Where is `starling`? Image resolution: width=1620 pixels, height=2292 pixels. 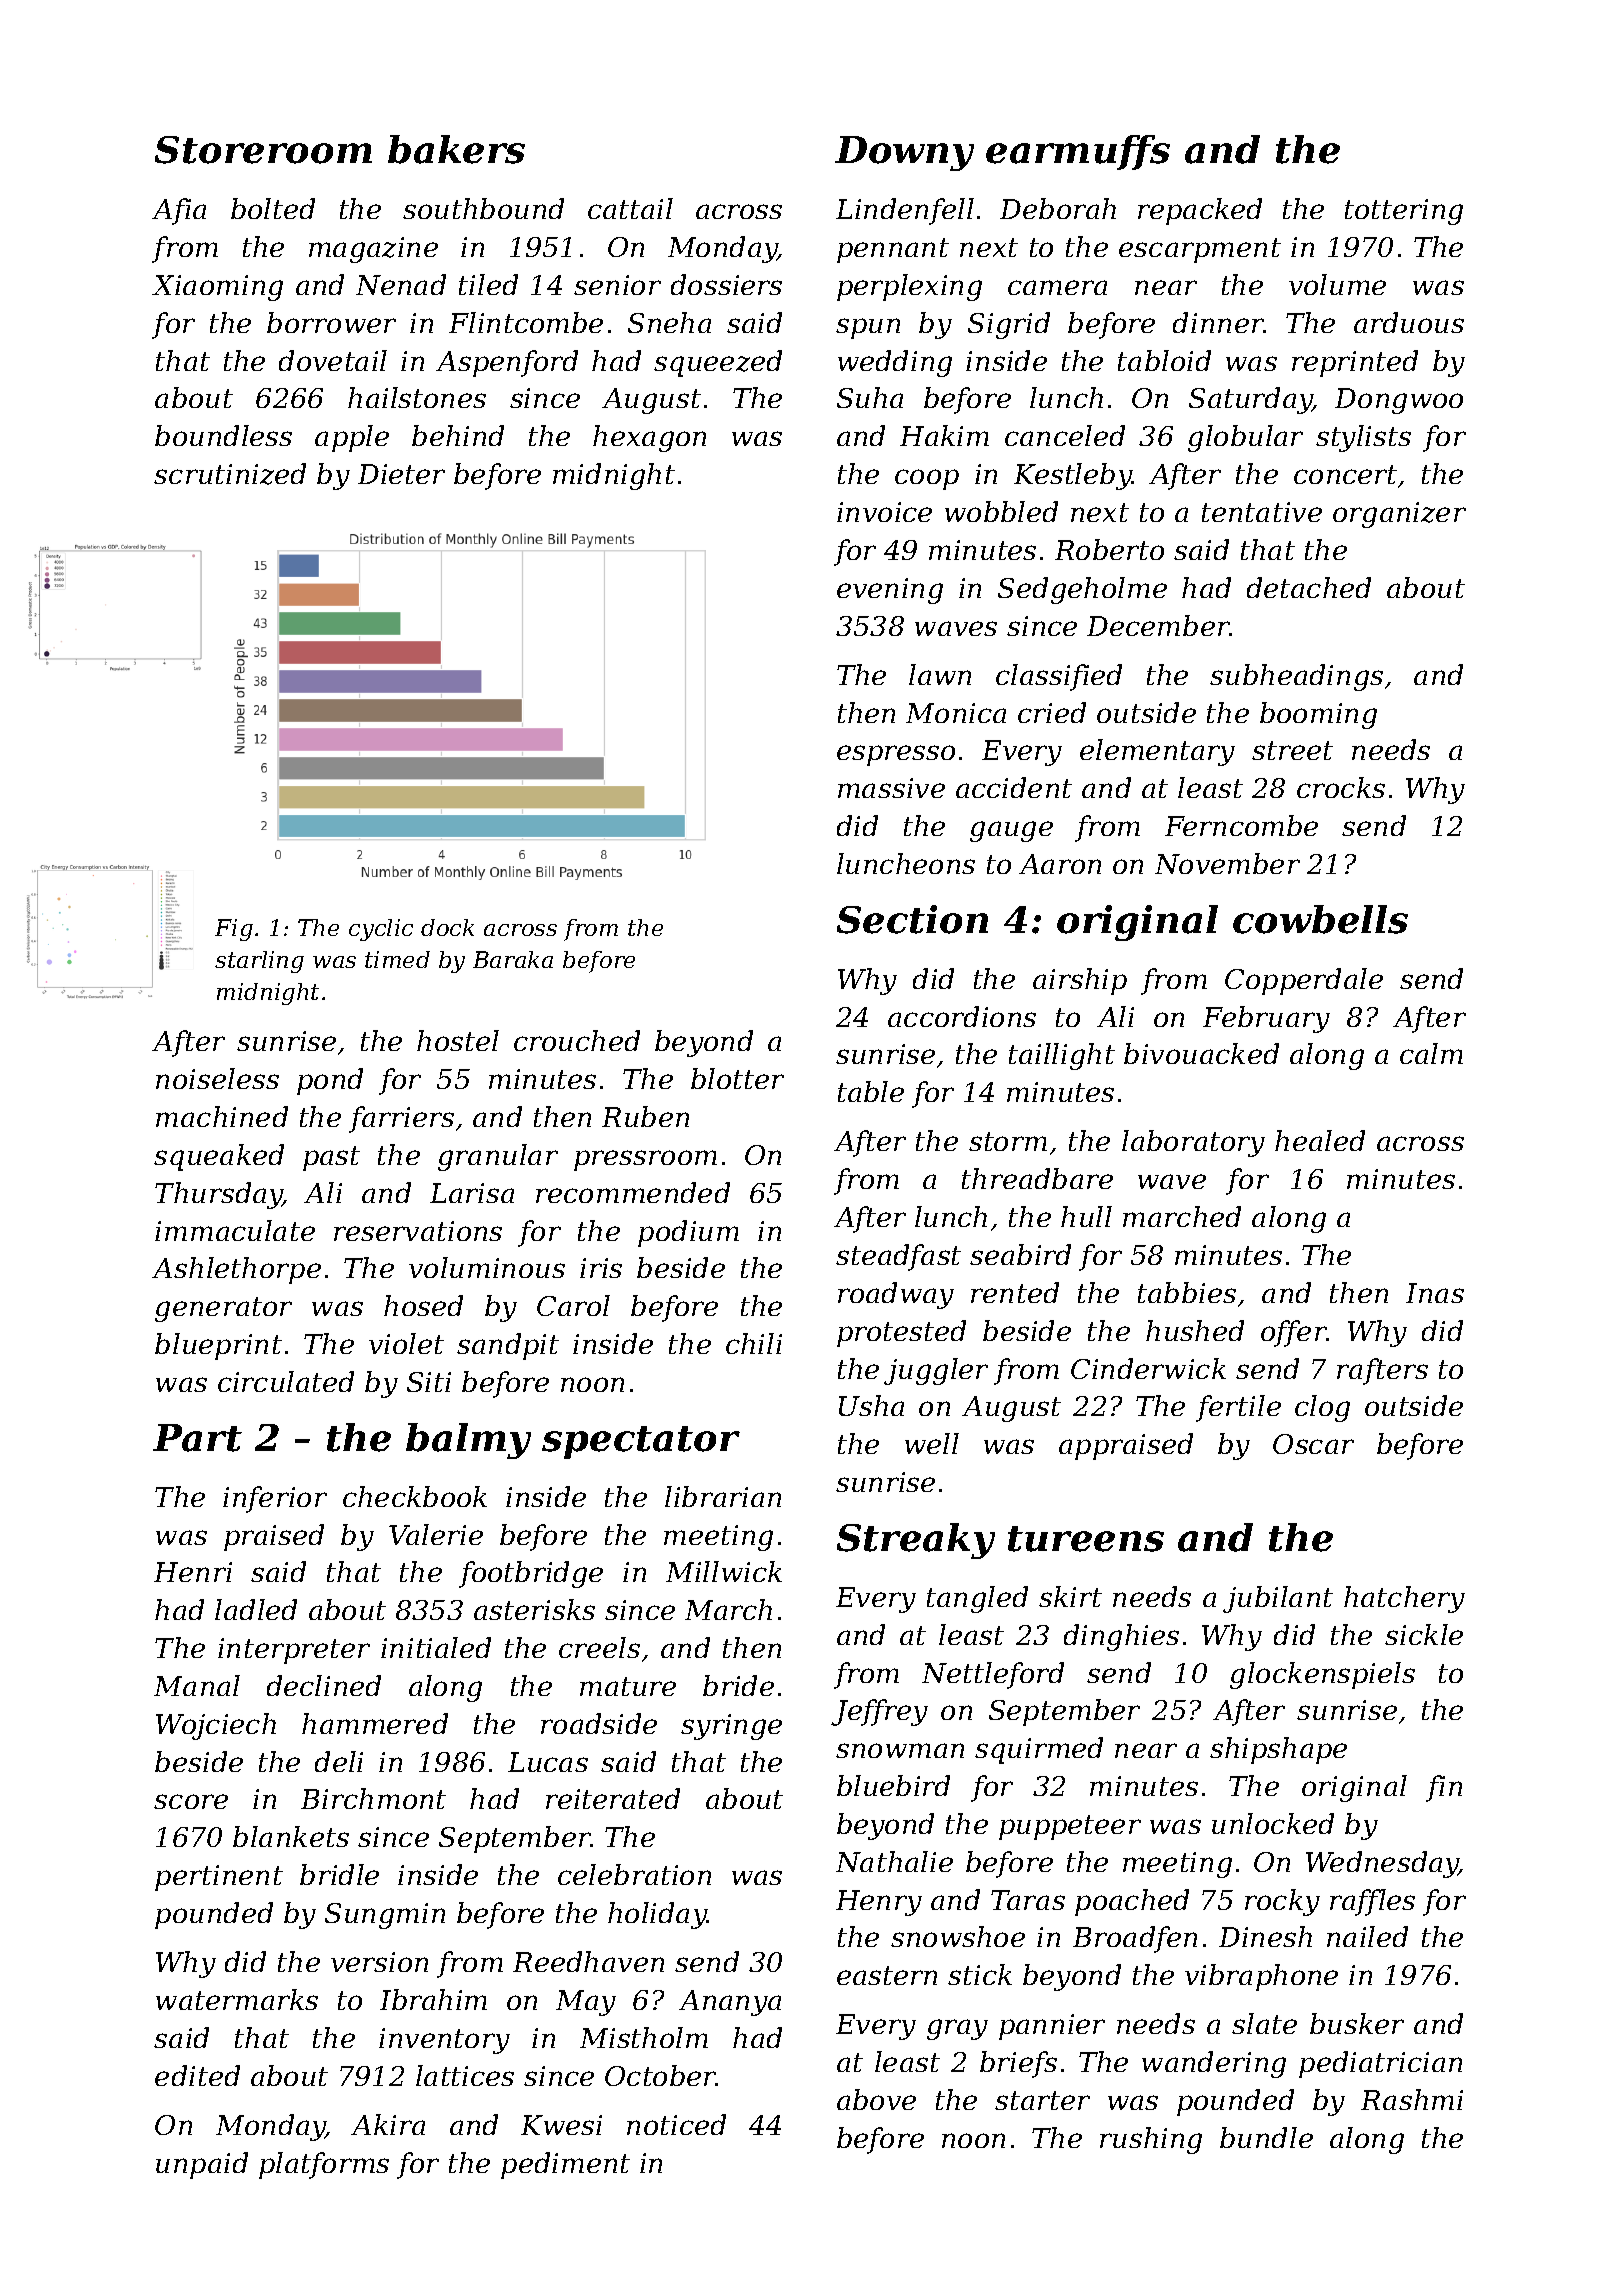 starling is located at coordinates (259, 962).
